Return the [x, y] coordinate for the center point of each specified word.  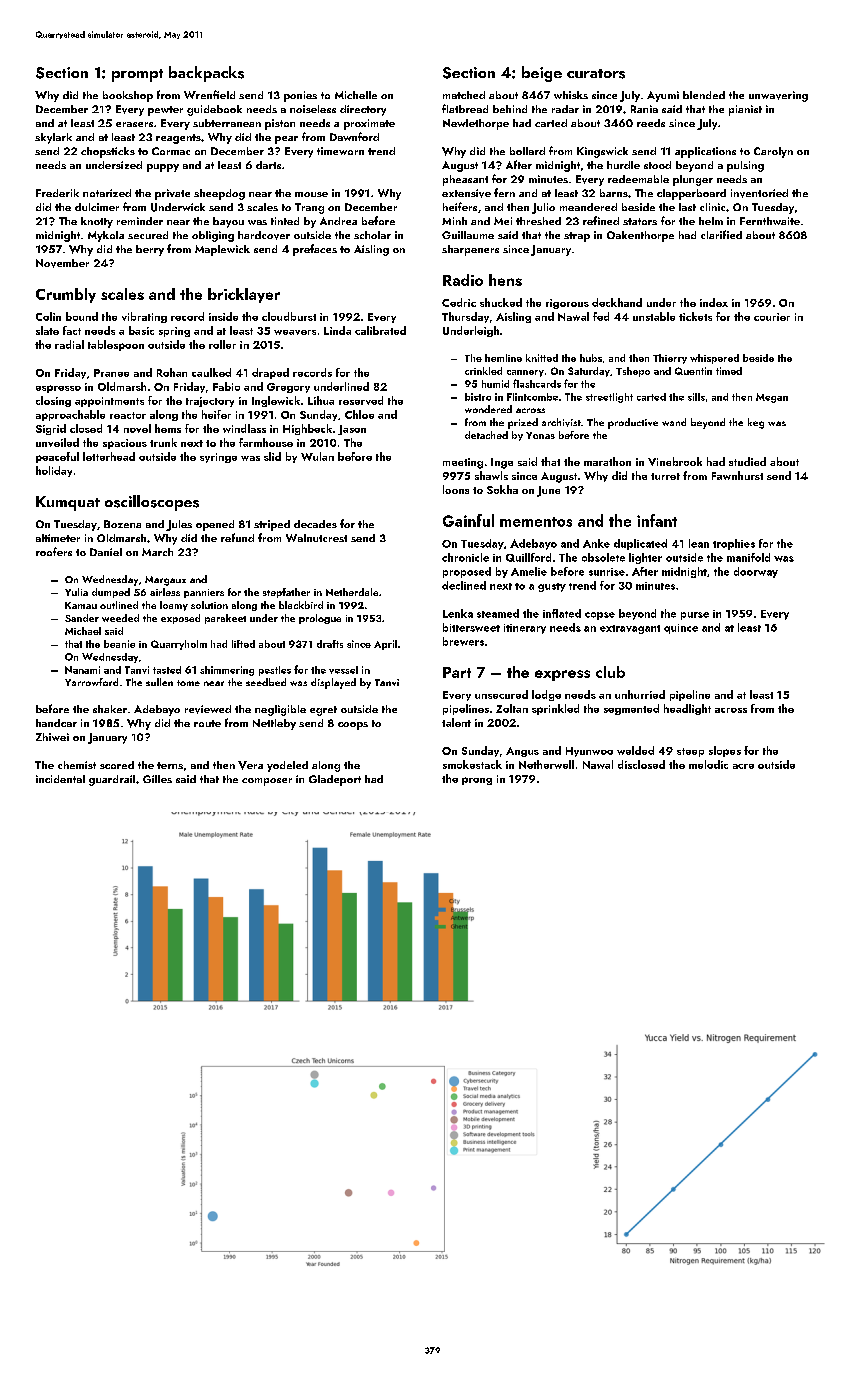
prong [477, 781]
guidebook [214, 110]
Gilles [157, 779]
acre [743, 766]
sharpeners [470, 250]
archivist [561, 422]
